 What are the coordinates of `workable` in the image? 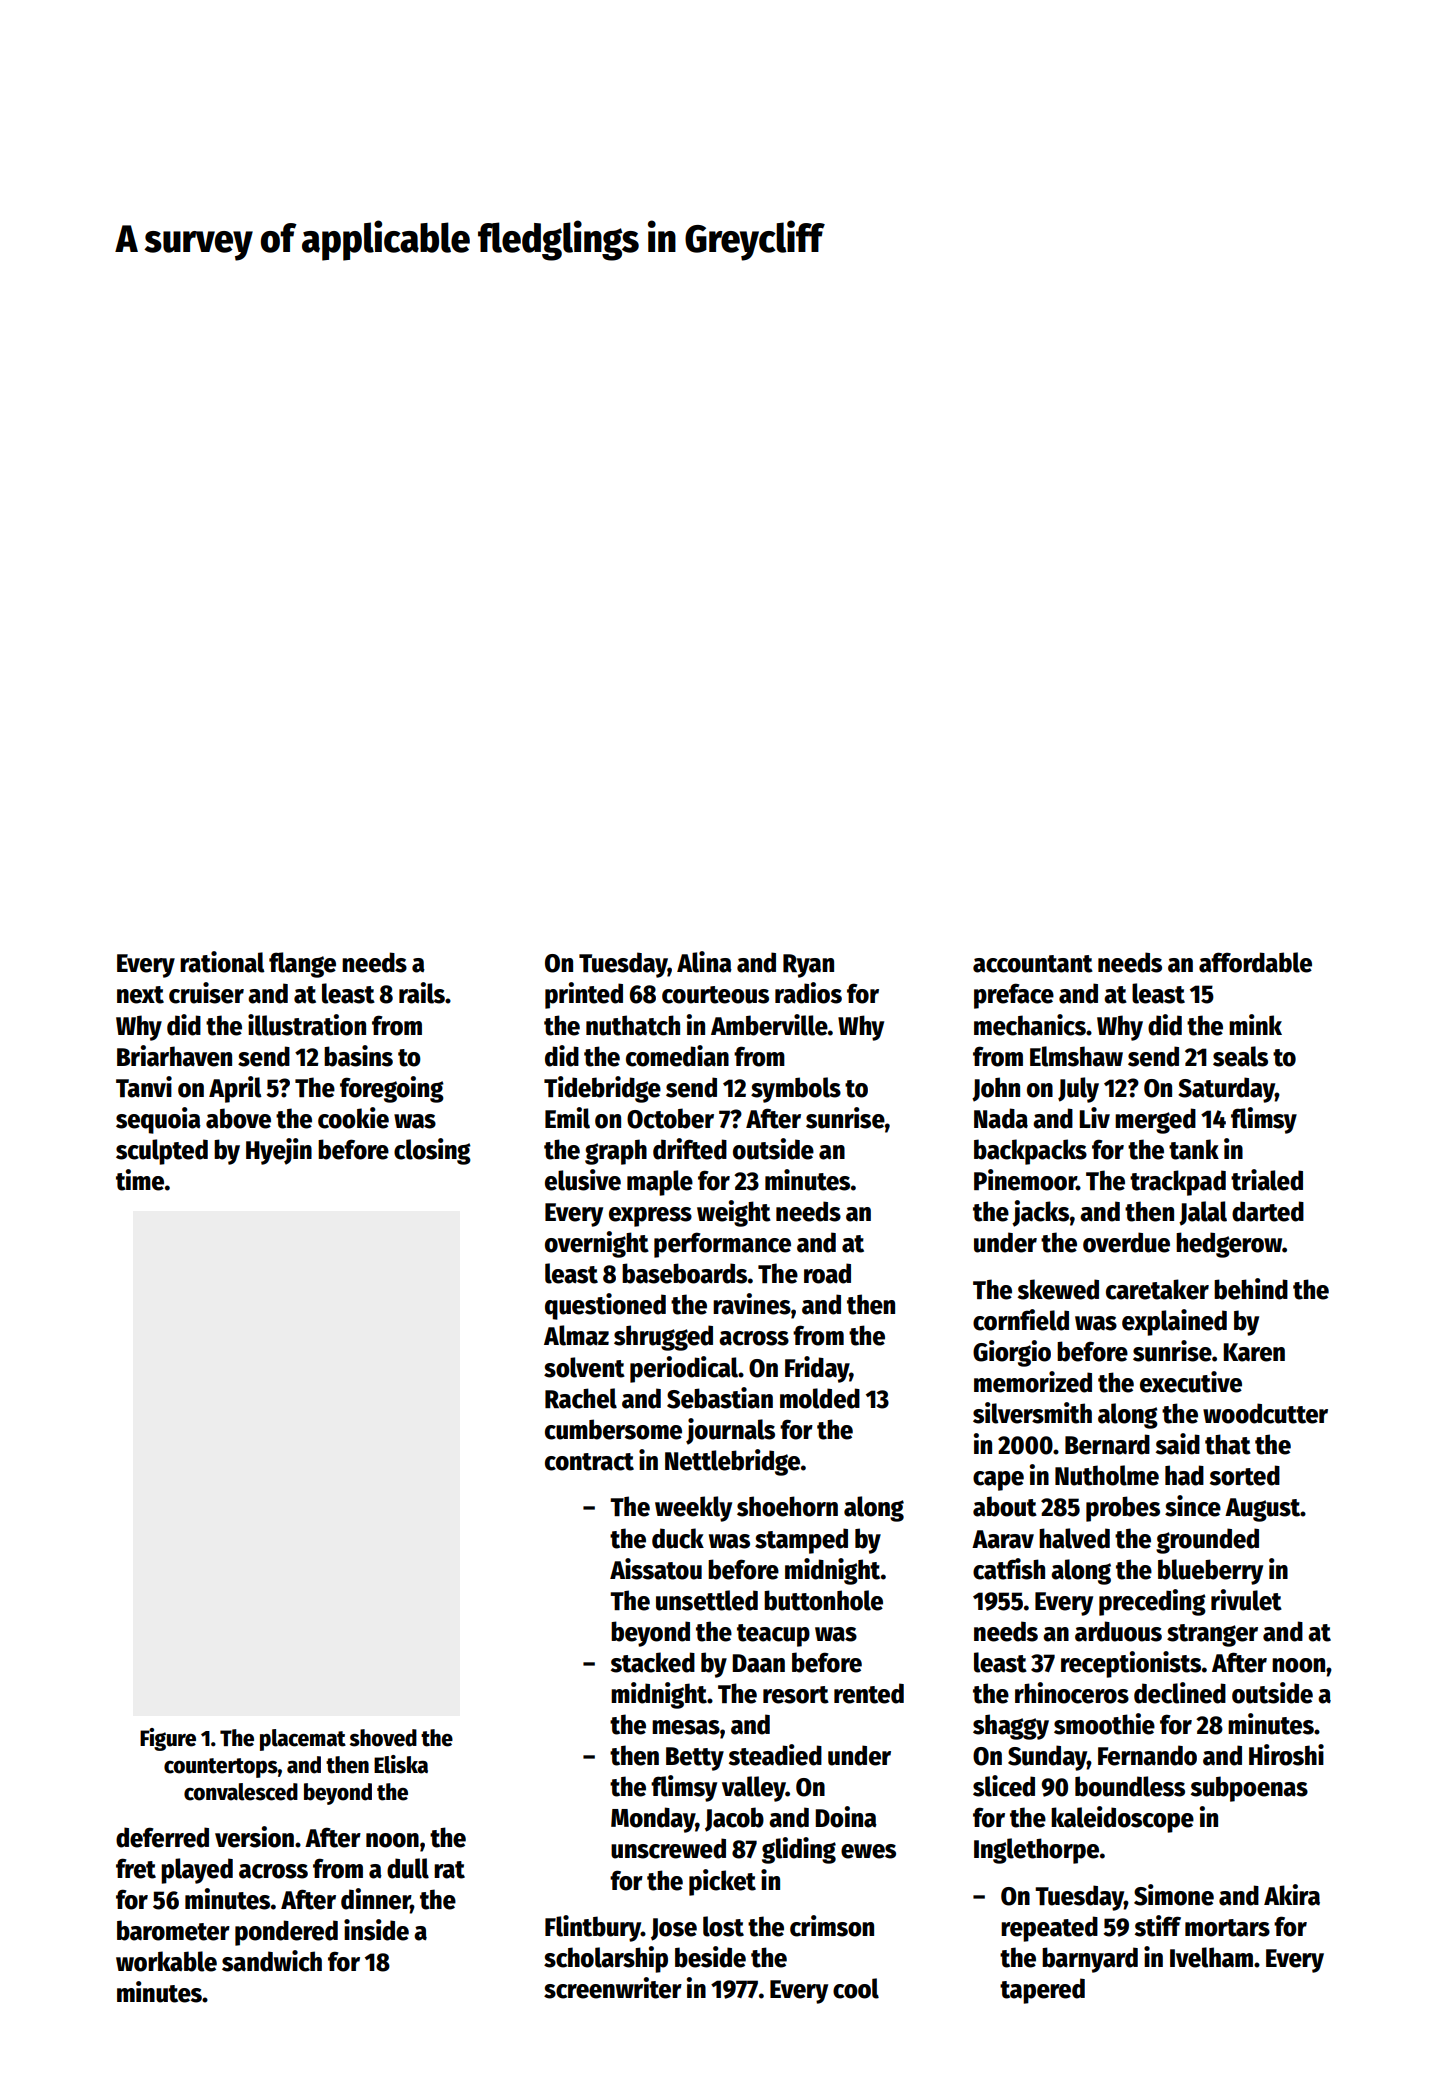 It's located at (166, 1961).
